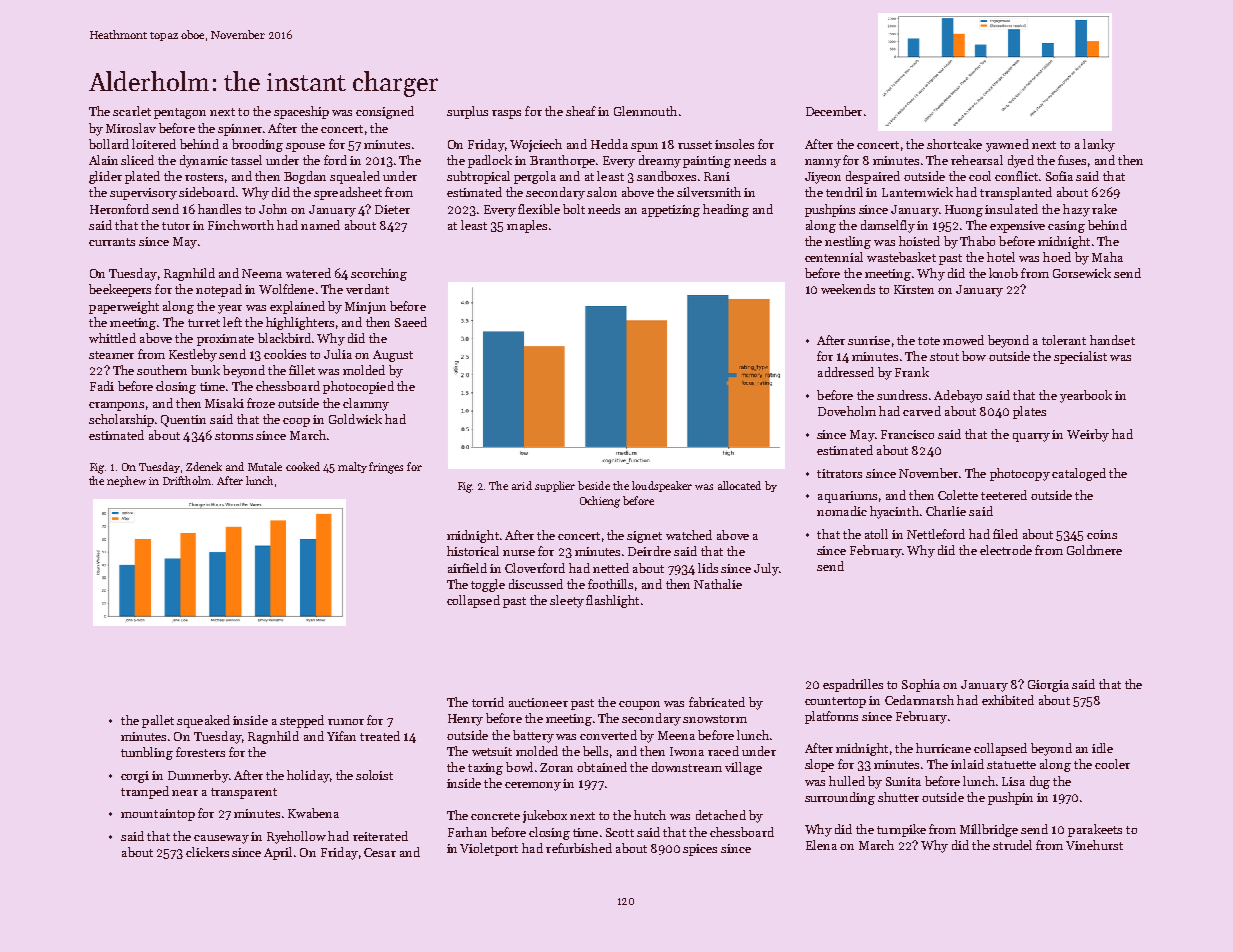 The height and width of the document is (952, 1233). Describe the element at coordinates (1048, 686) in the document. I see `Giorgia` at that location.
